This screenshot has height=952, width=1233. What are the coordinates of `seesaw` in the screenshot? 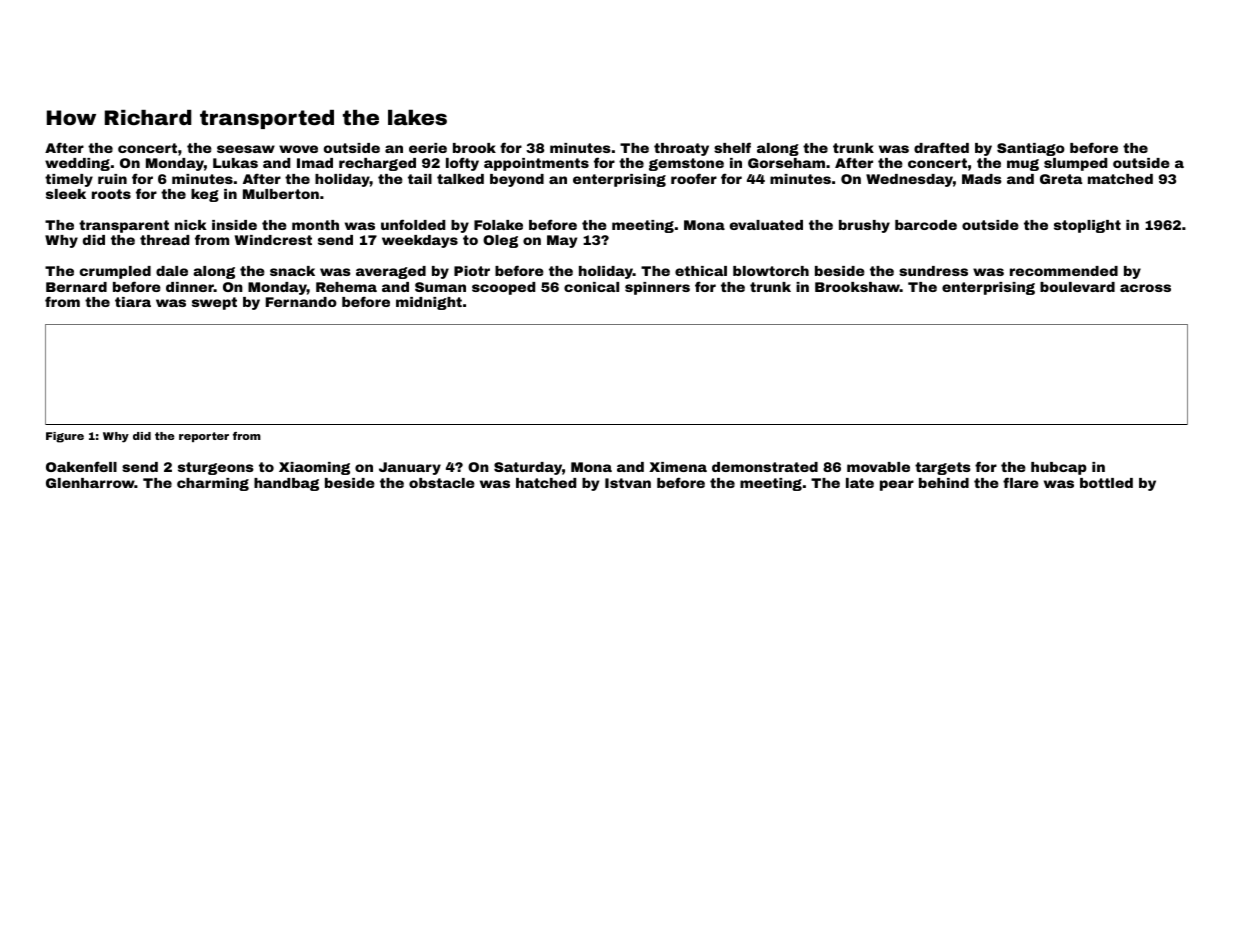 It's located at (246, 149).
